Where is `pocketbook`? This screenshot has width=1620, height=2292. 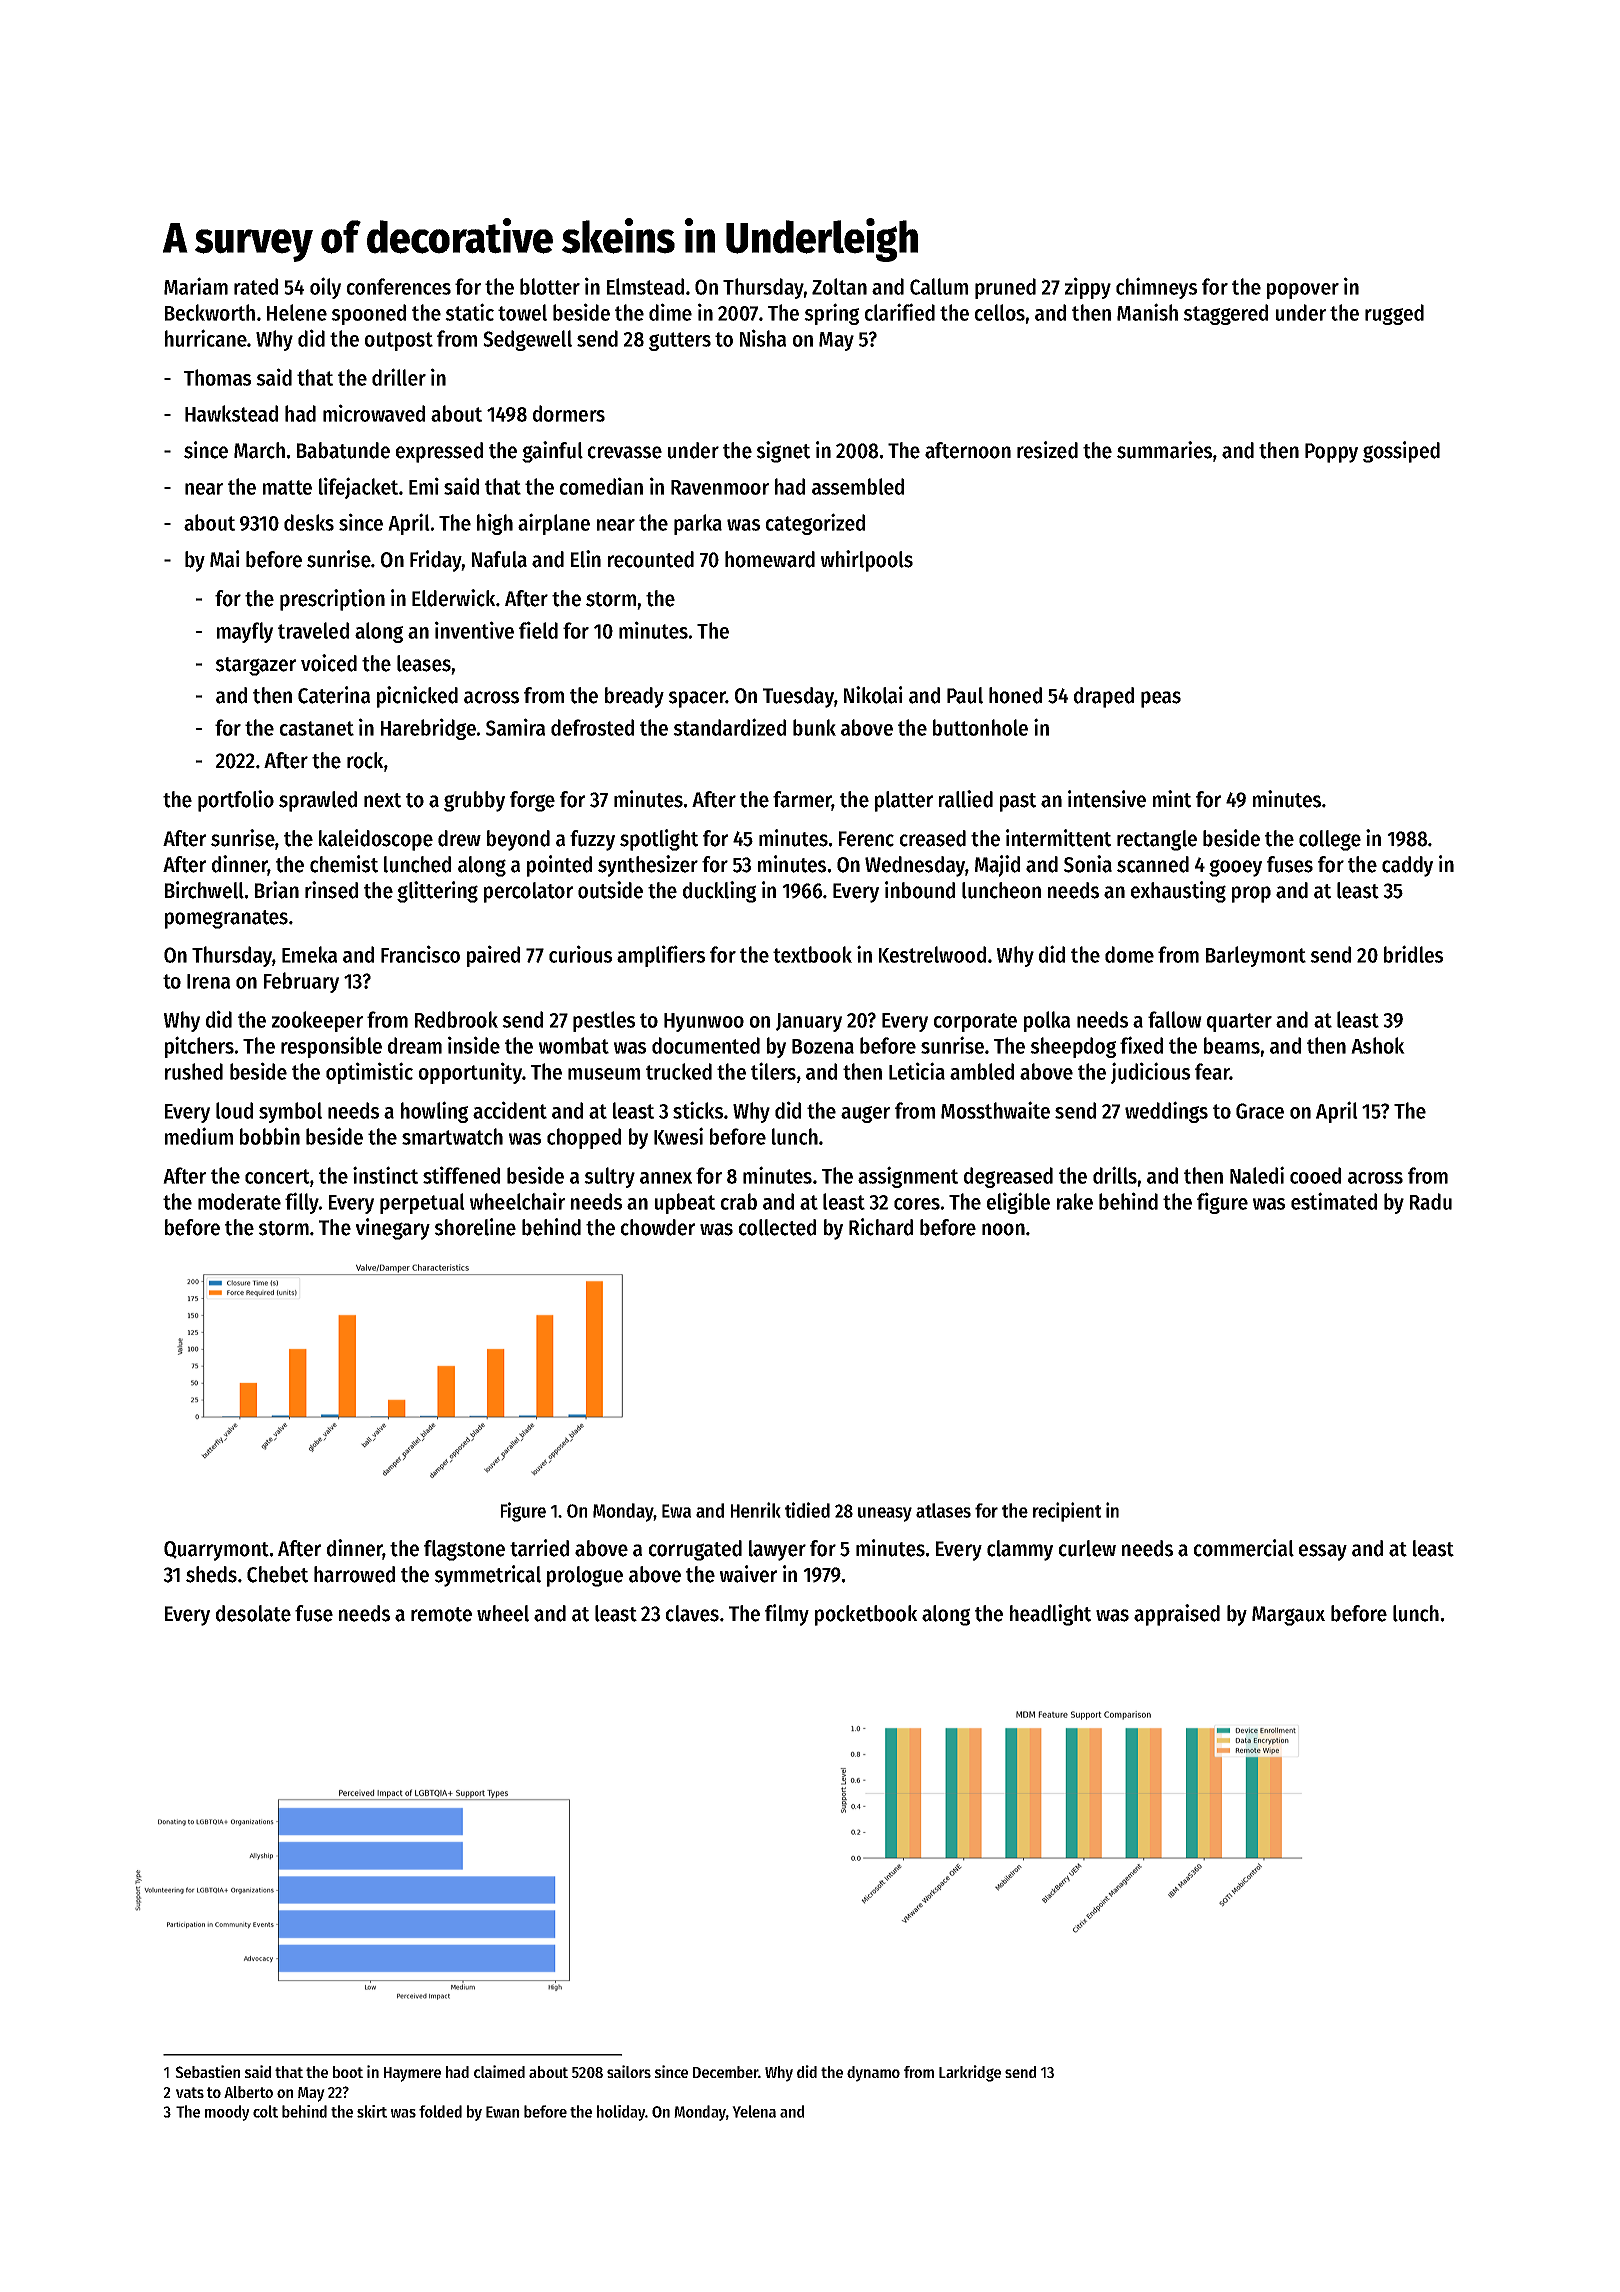
pocketbook is located at coordinates (866, 1615).
